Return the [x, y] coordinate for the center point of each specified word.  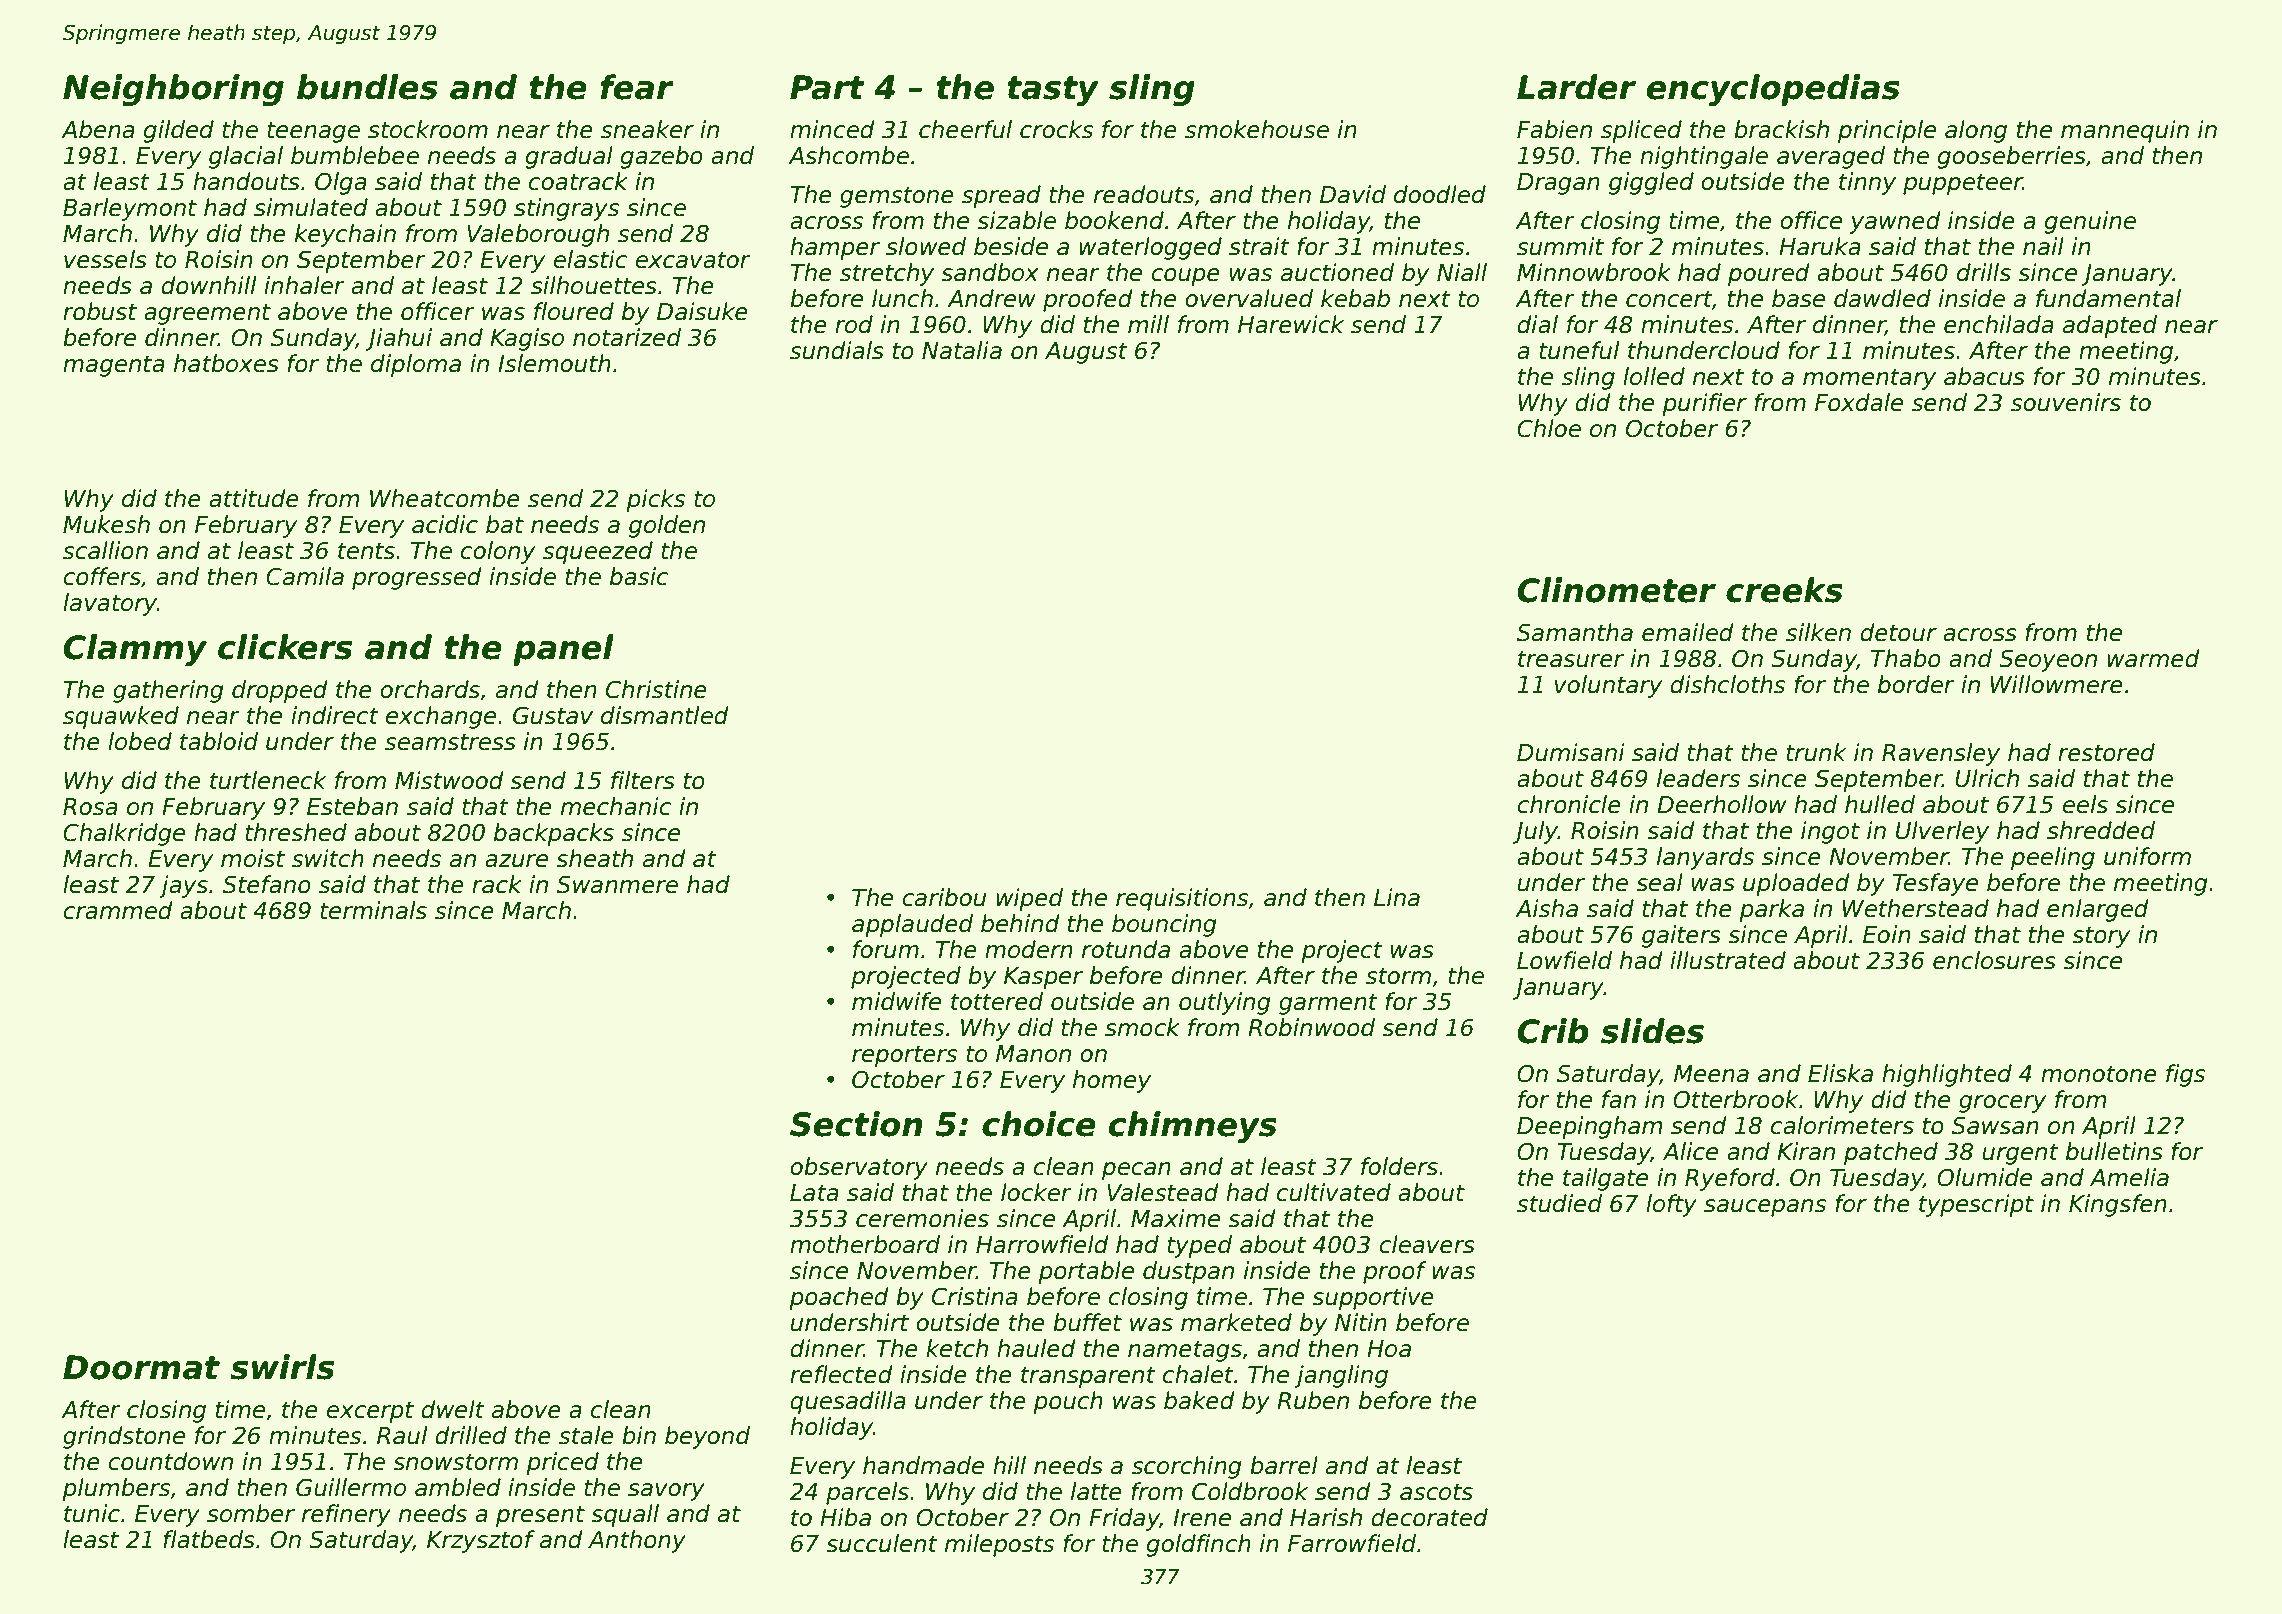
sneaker [647, 129]
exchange [441, 717]
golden [667, 526]
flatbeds [209, 1539]
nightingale [1704, 157]
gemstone [897, 197]
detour [1898, 632]
